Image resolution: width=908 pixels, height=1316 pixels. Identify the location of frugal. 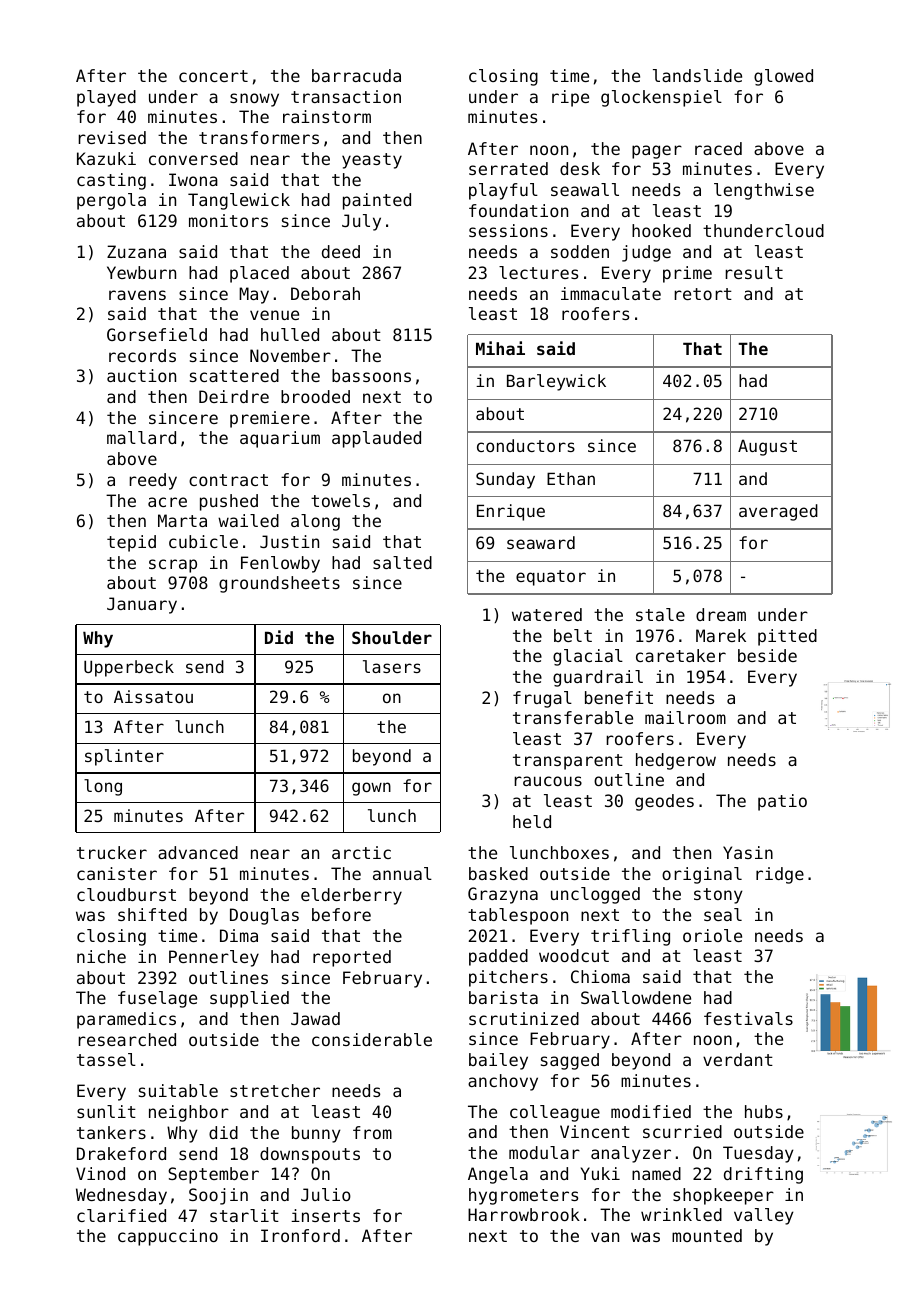
(542, 699).
